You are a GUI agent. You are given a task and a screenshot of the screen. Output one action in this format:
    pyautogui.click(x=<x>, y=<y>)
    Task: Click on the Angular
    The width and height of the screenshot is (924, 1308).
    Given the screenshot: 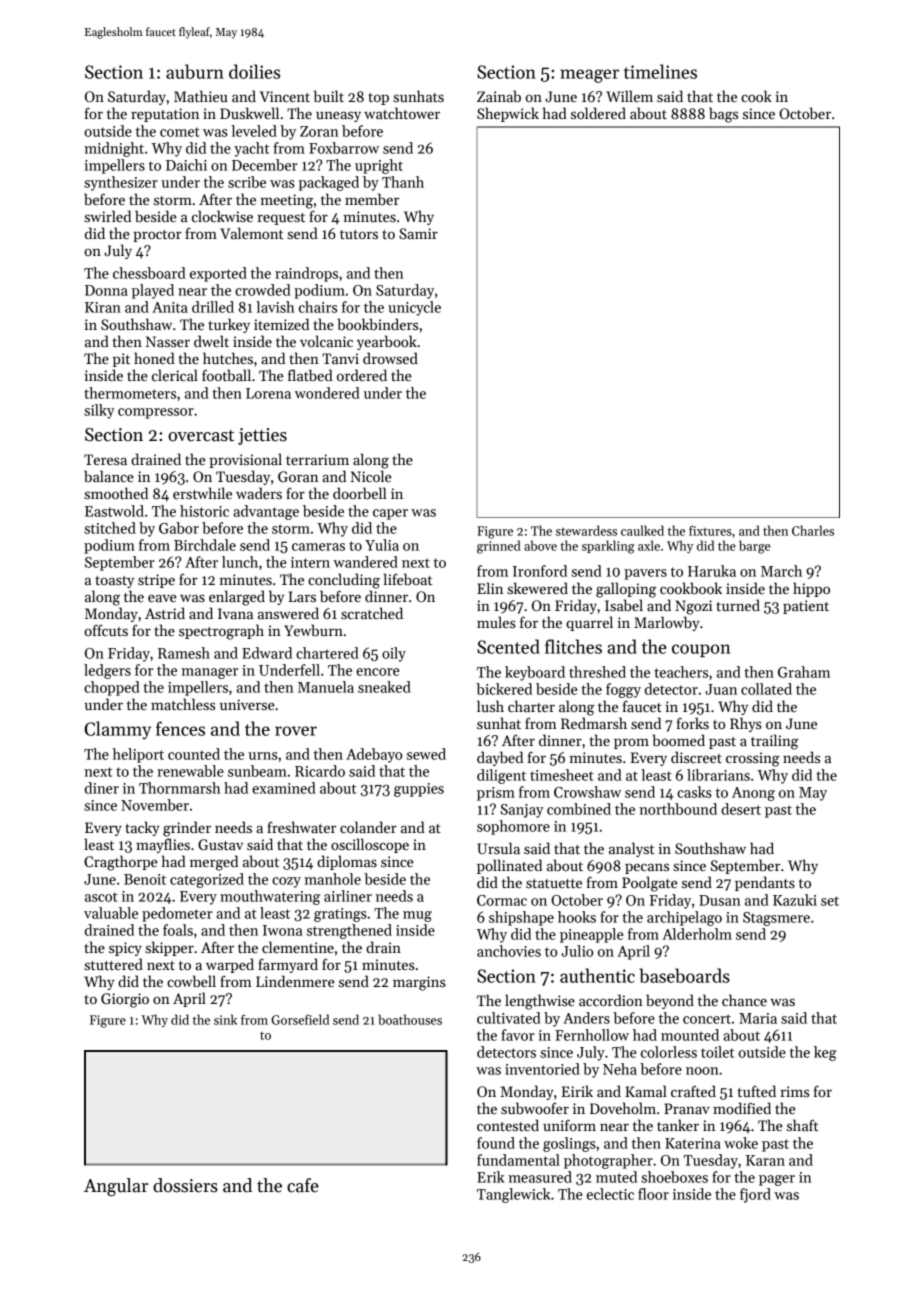 What is the action you would take?
    pyautogui.click(x=116, y=1187)
